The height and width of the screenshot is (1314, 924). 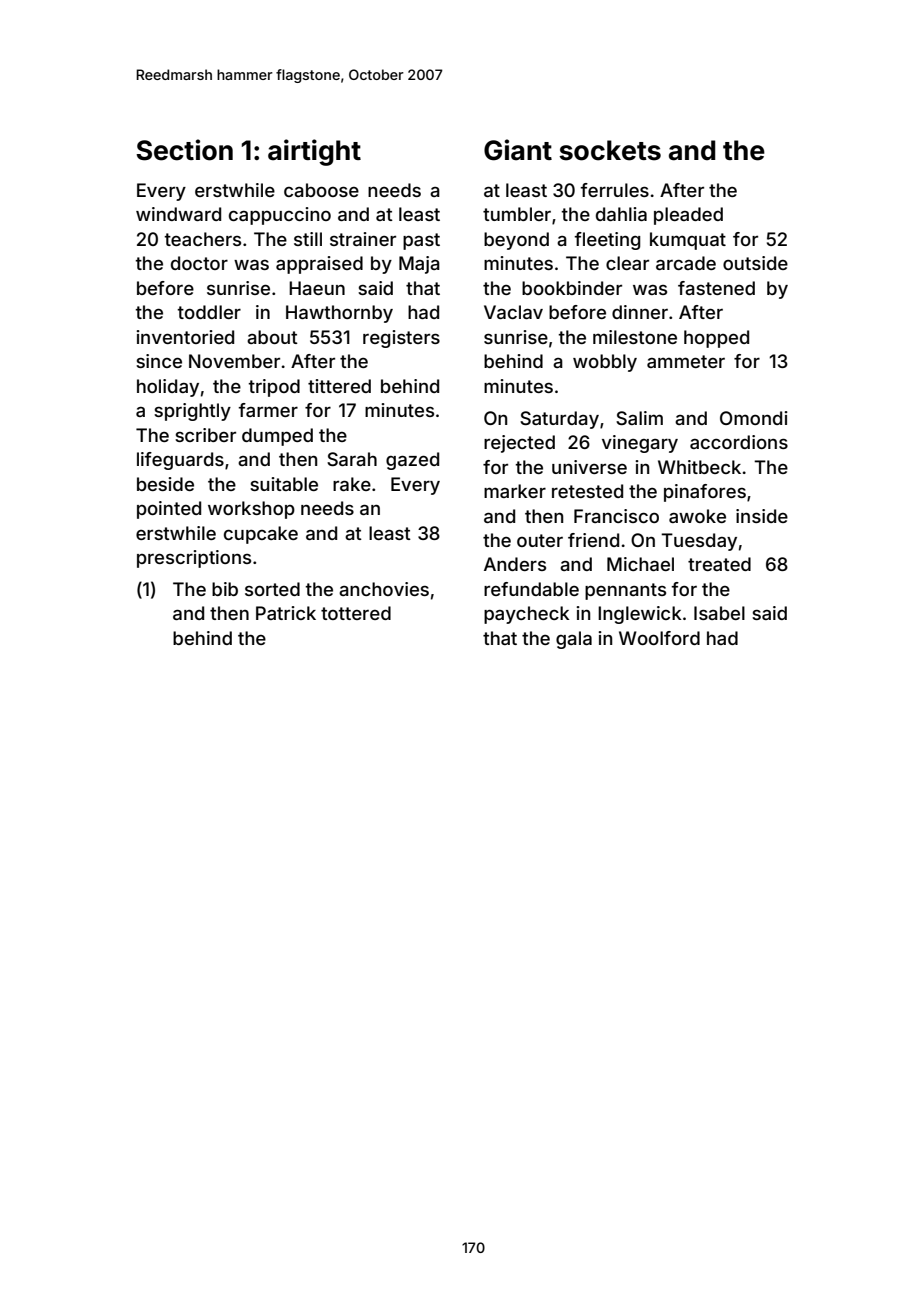 I want to click on Salim, so click(x=639, y=418).
